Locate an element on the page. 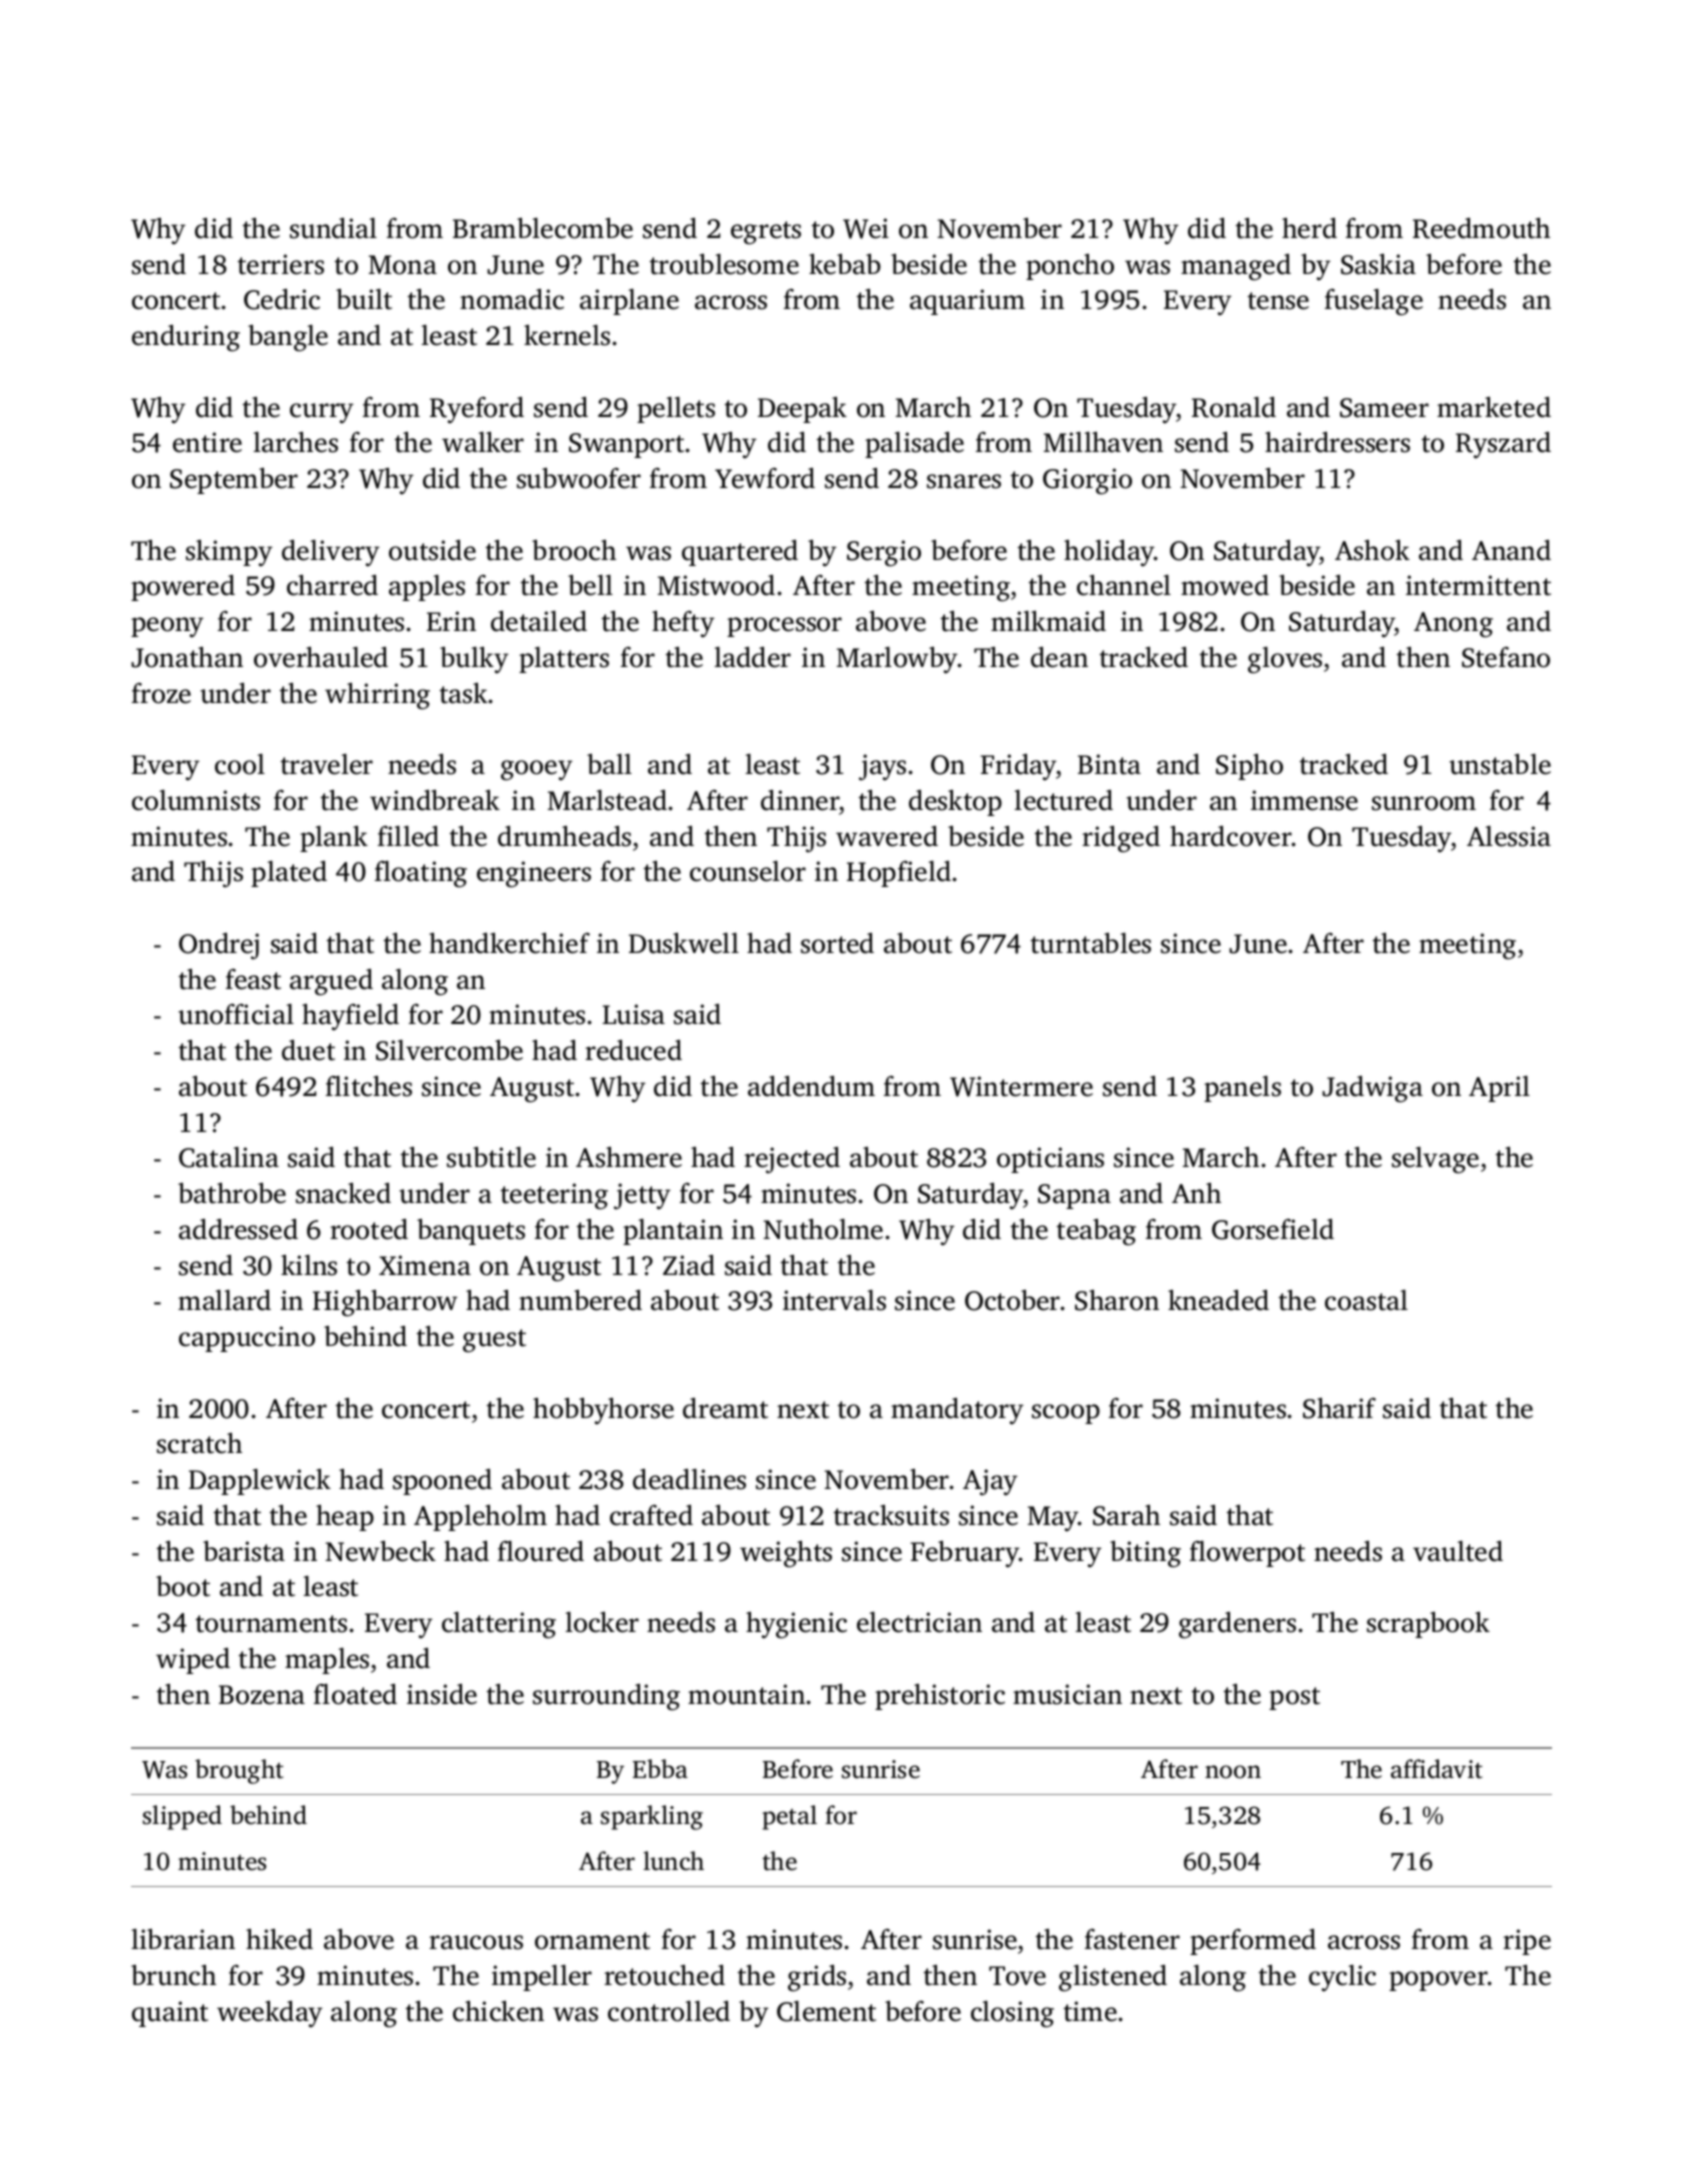 The image size is (1683, 2178). Marlowby is located at coordinates (897, 660).
